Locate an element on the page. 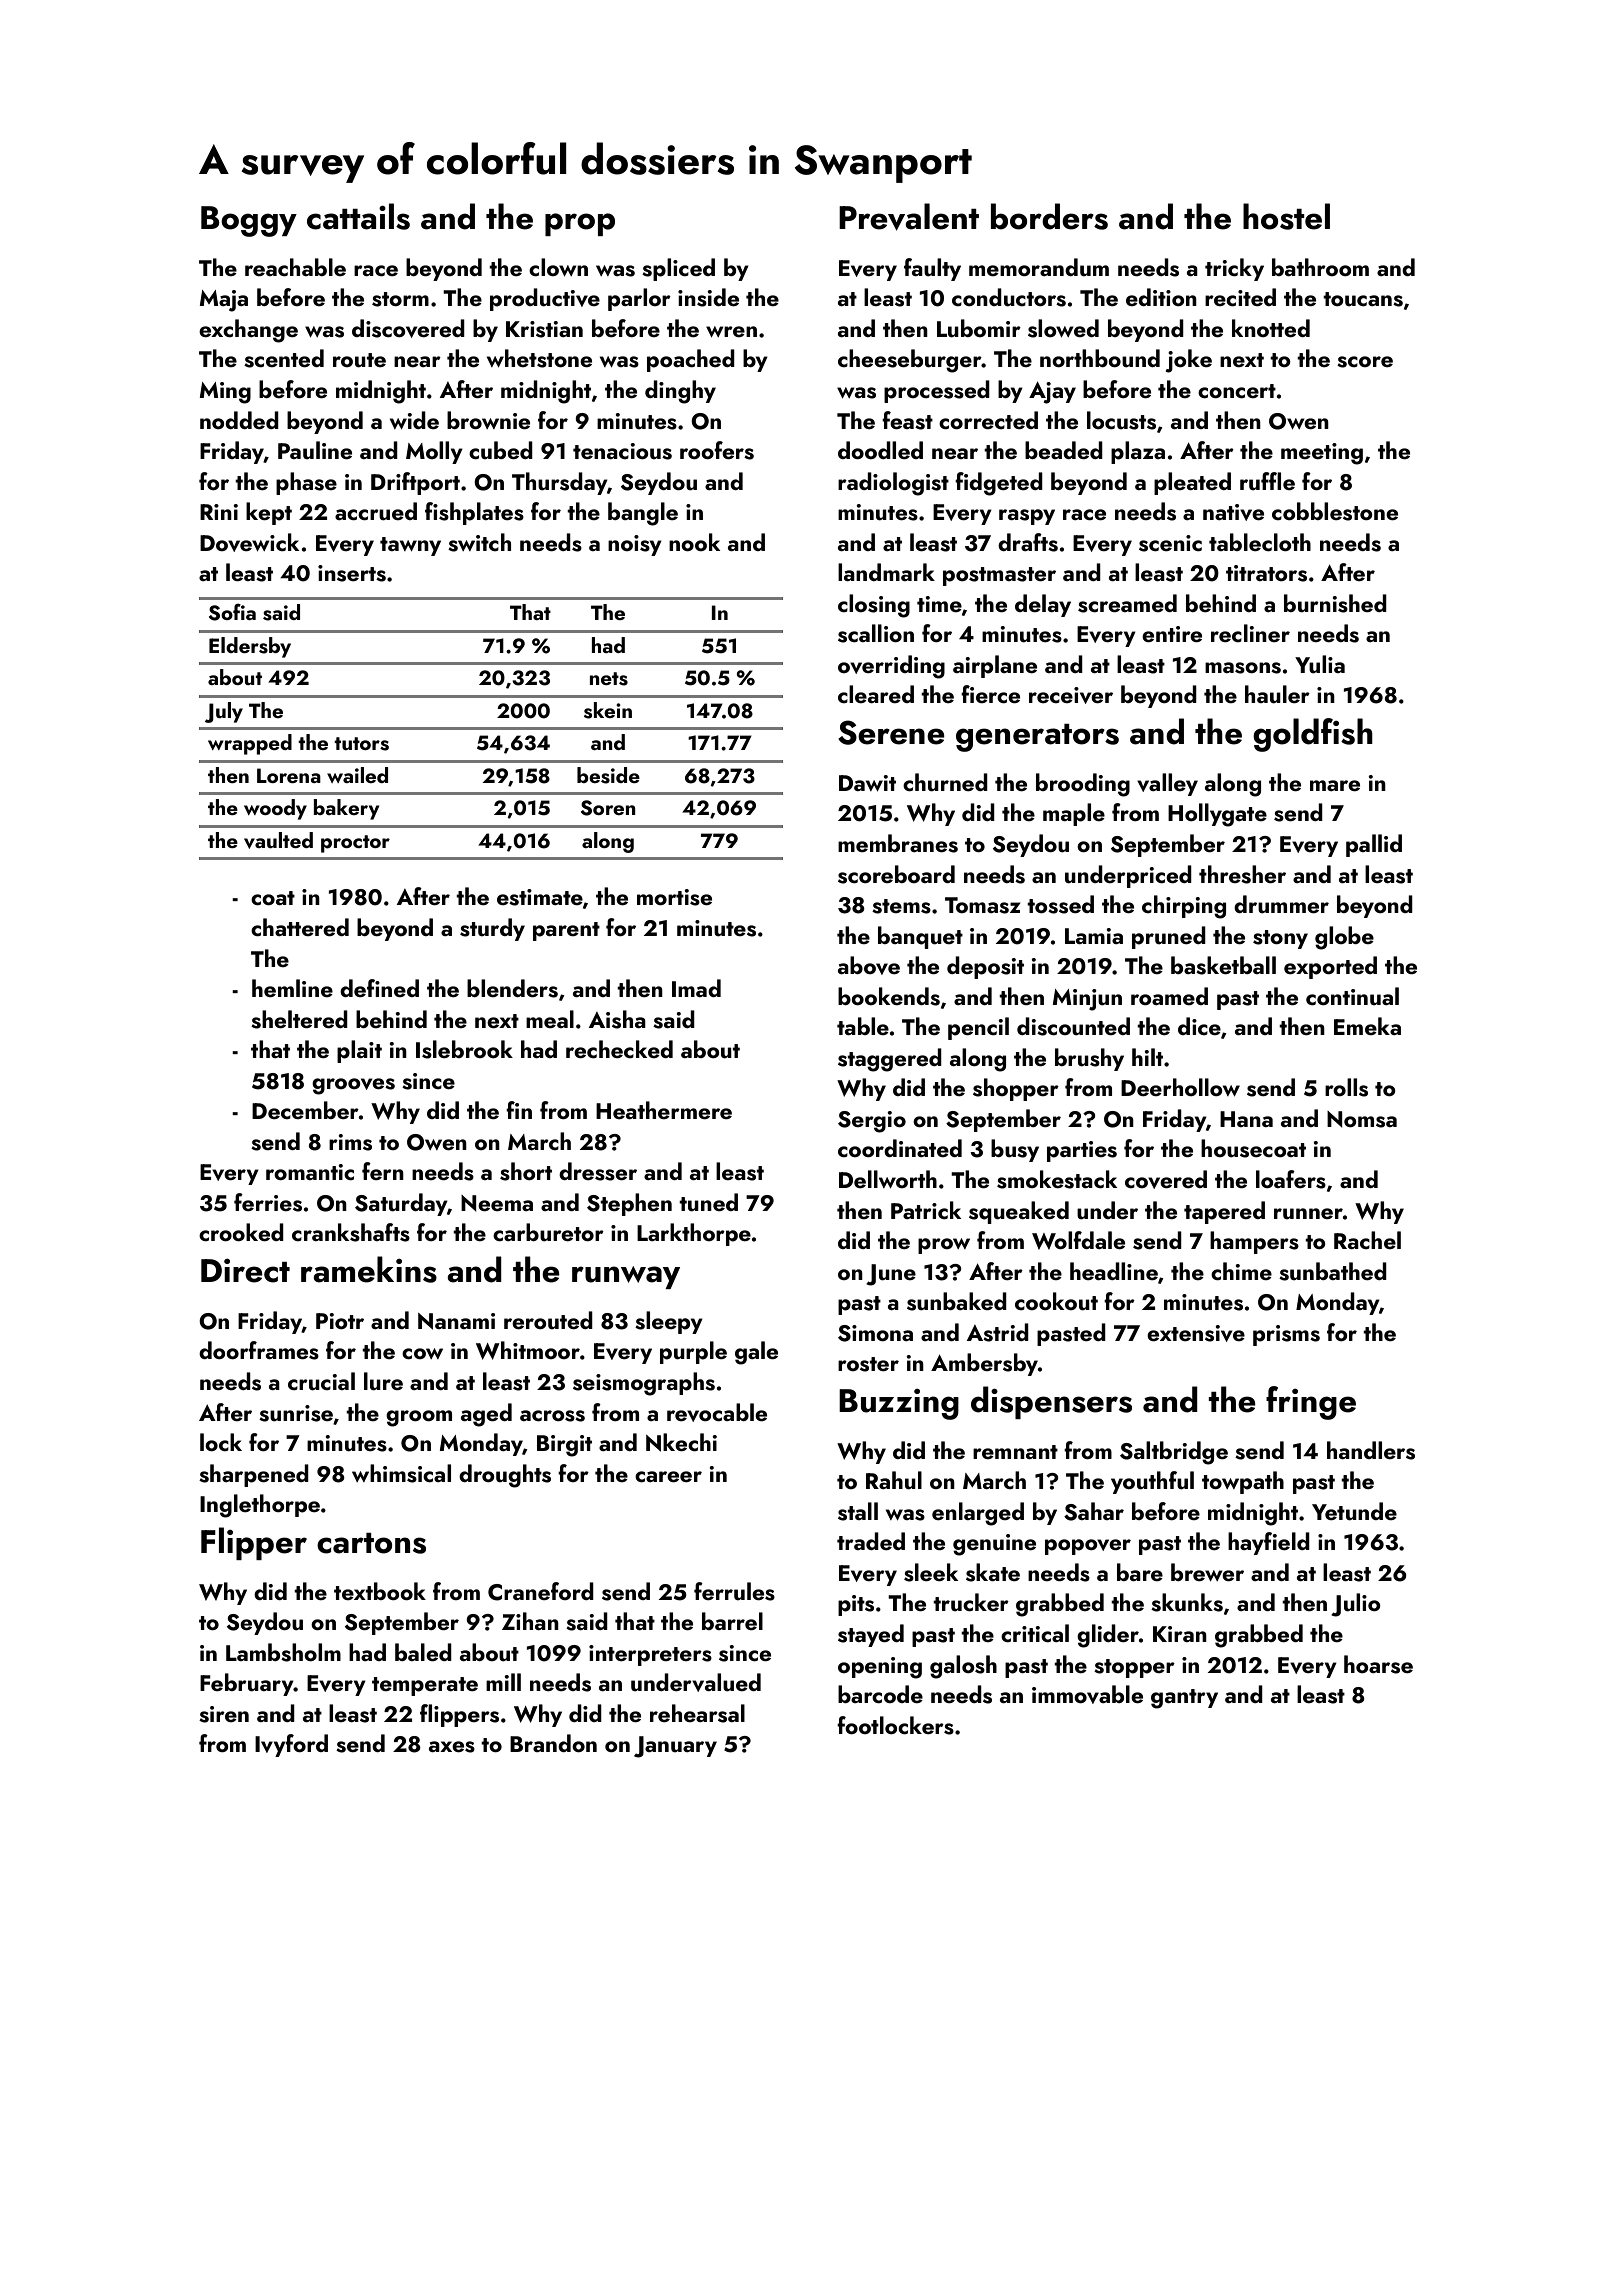  roamed is located at coordinates (1169, 996).
